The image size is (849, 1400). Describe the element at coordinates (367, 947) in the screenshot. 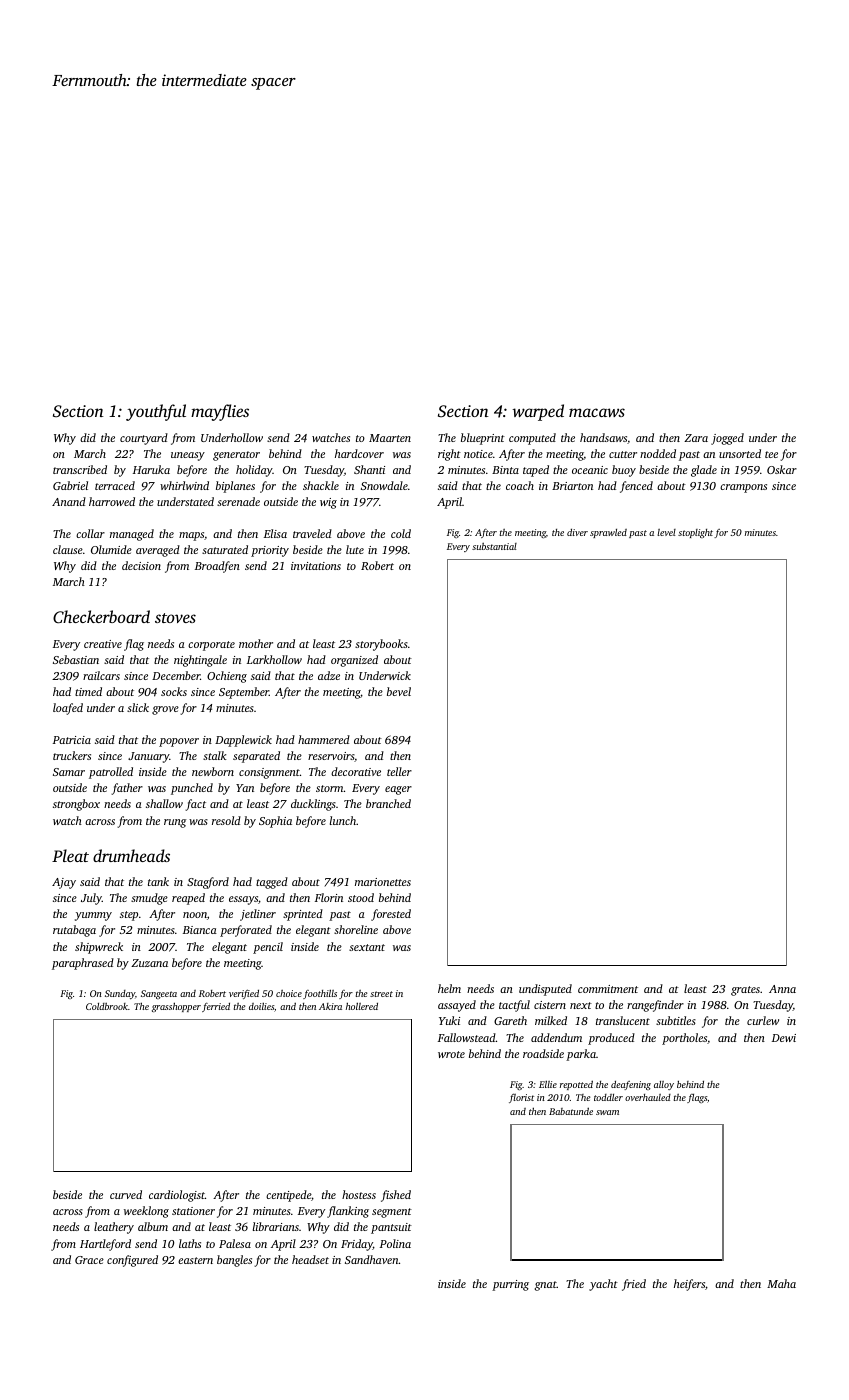

I see `sextant` at that location.
